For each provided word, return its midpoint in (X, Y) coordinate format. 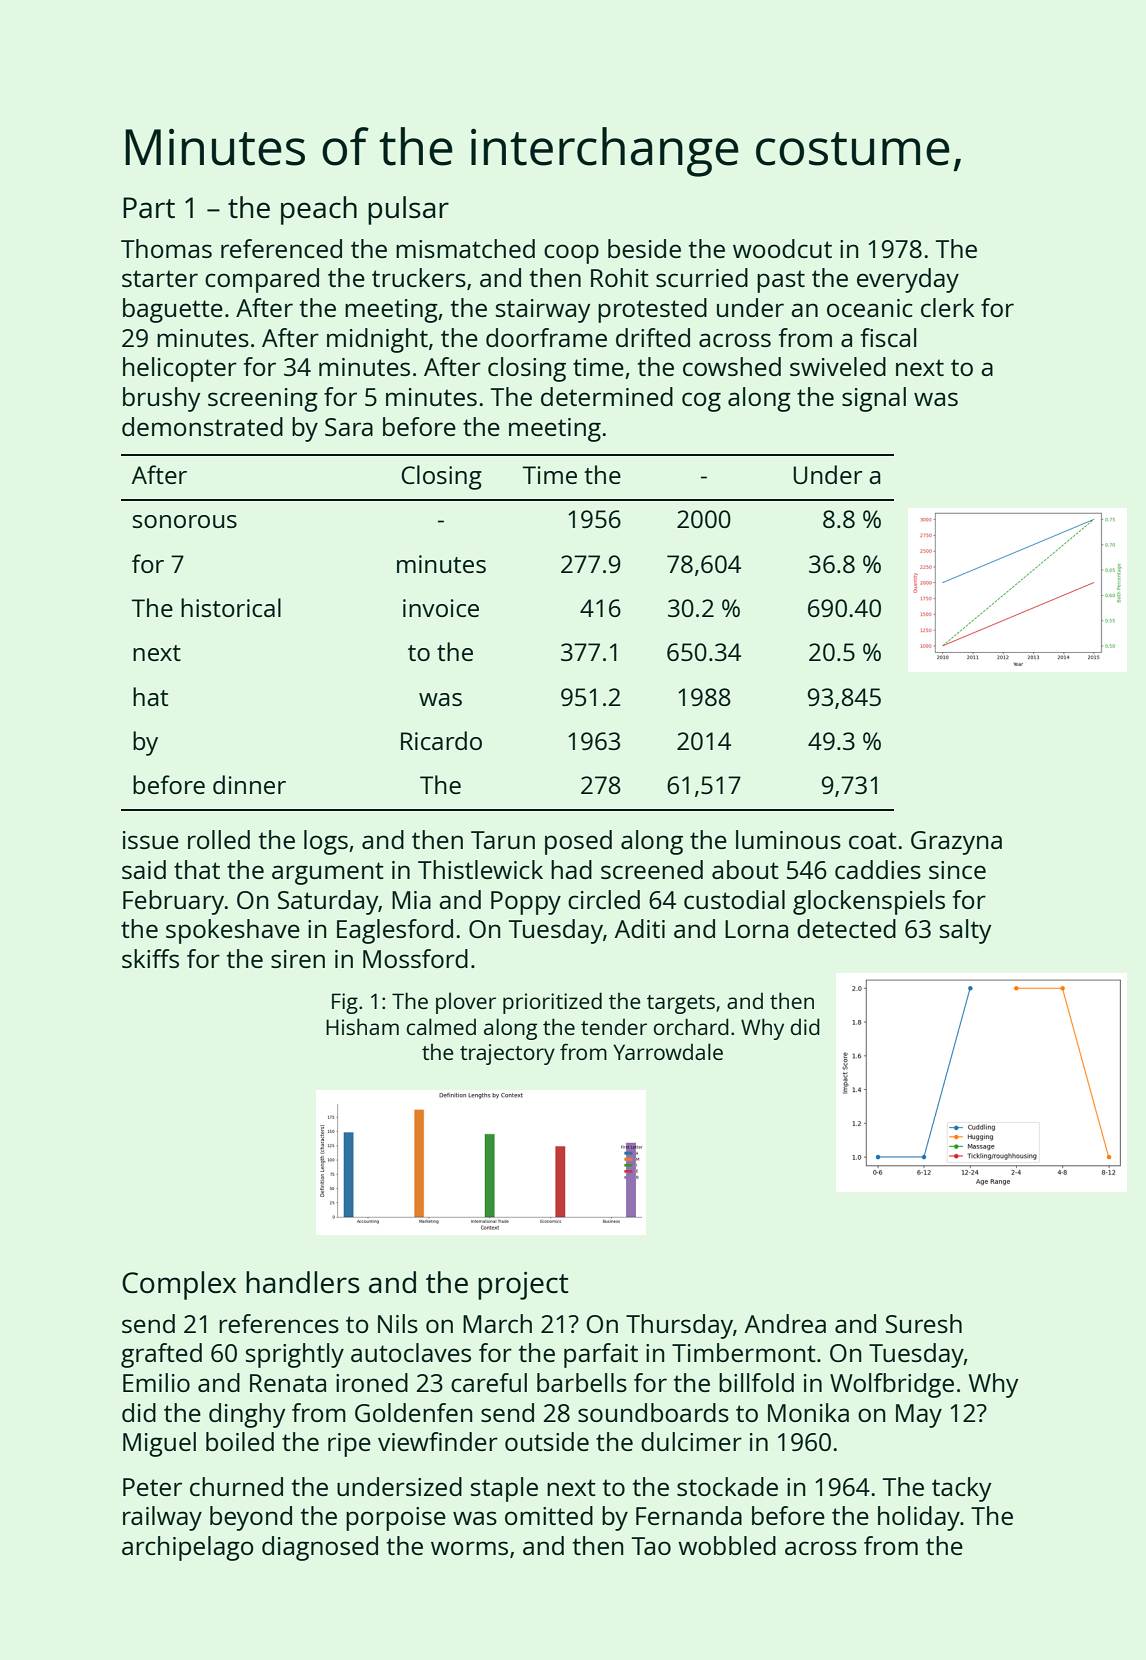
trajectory (507, 1054)
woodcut (782, 248)
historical (231, 607)
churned (236, 1486)
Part (149, 207)
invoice (441, 608)
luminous (788, 839)
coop (571, 254)
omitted (549, 1515)
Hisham (362, 1026)
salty (965, 931)
